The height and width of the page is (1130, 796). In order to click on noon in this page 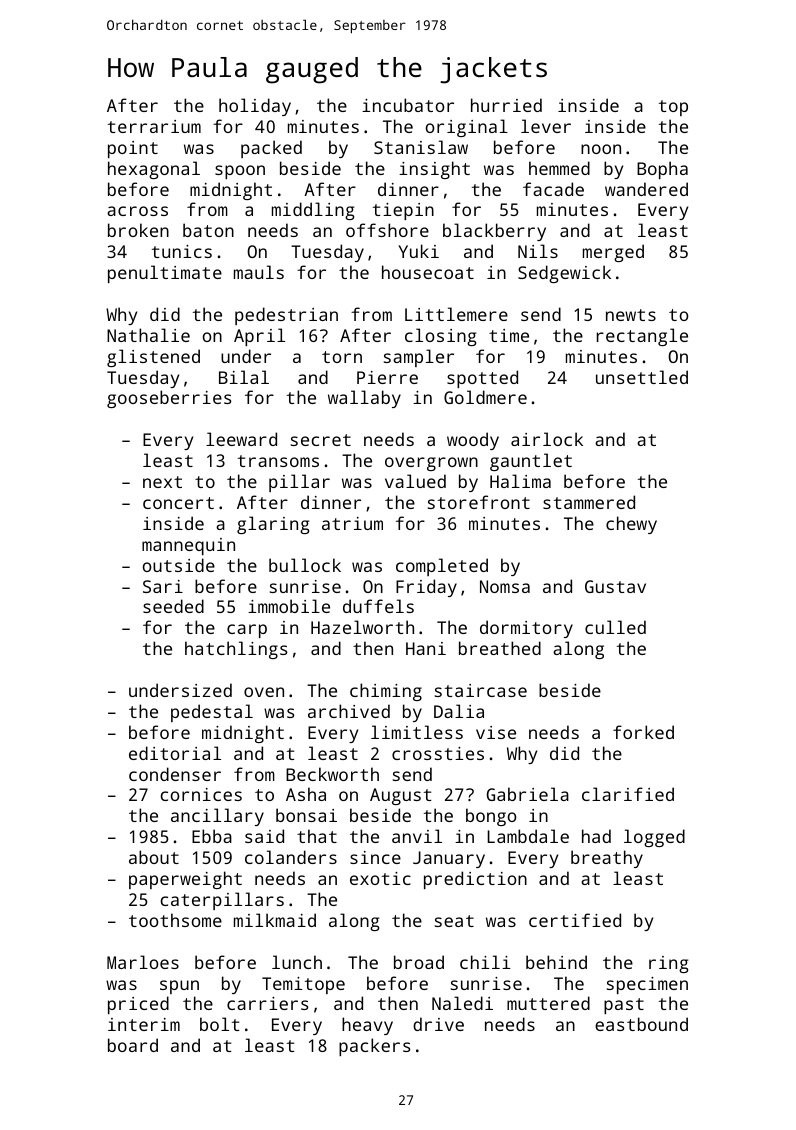, I will do `click(601, 149)`.
